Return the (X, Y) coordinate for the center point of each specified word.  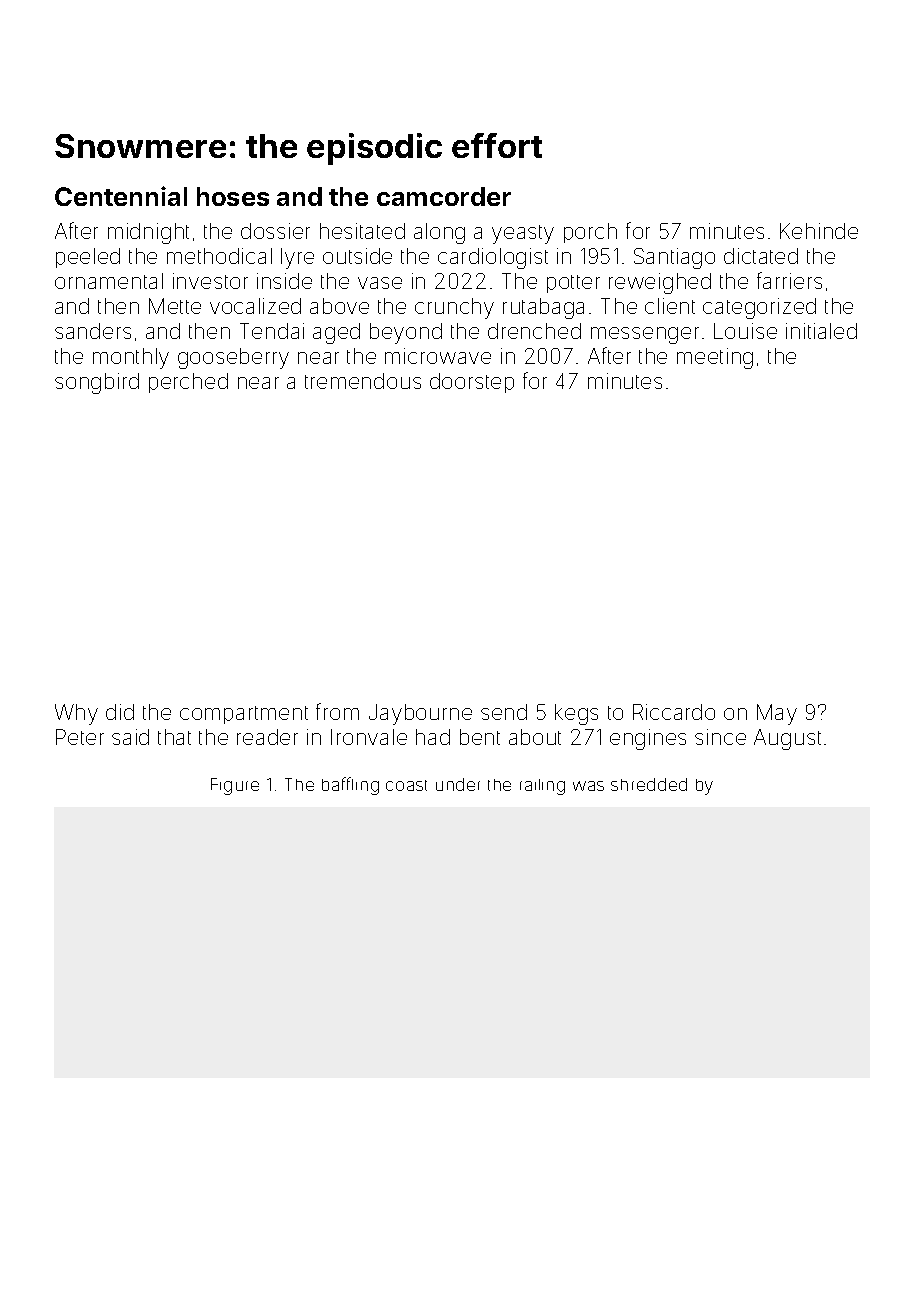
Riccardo (674, 712)
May (777, 714)
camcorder (444, 196)
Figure (235, 786)
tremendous (363, 381)
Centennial (121, 196)
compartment (244, 715)
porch (590, 233)
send (504, 712)
